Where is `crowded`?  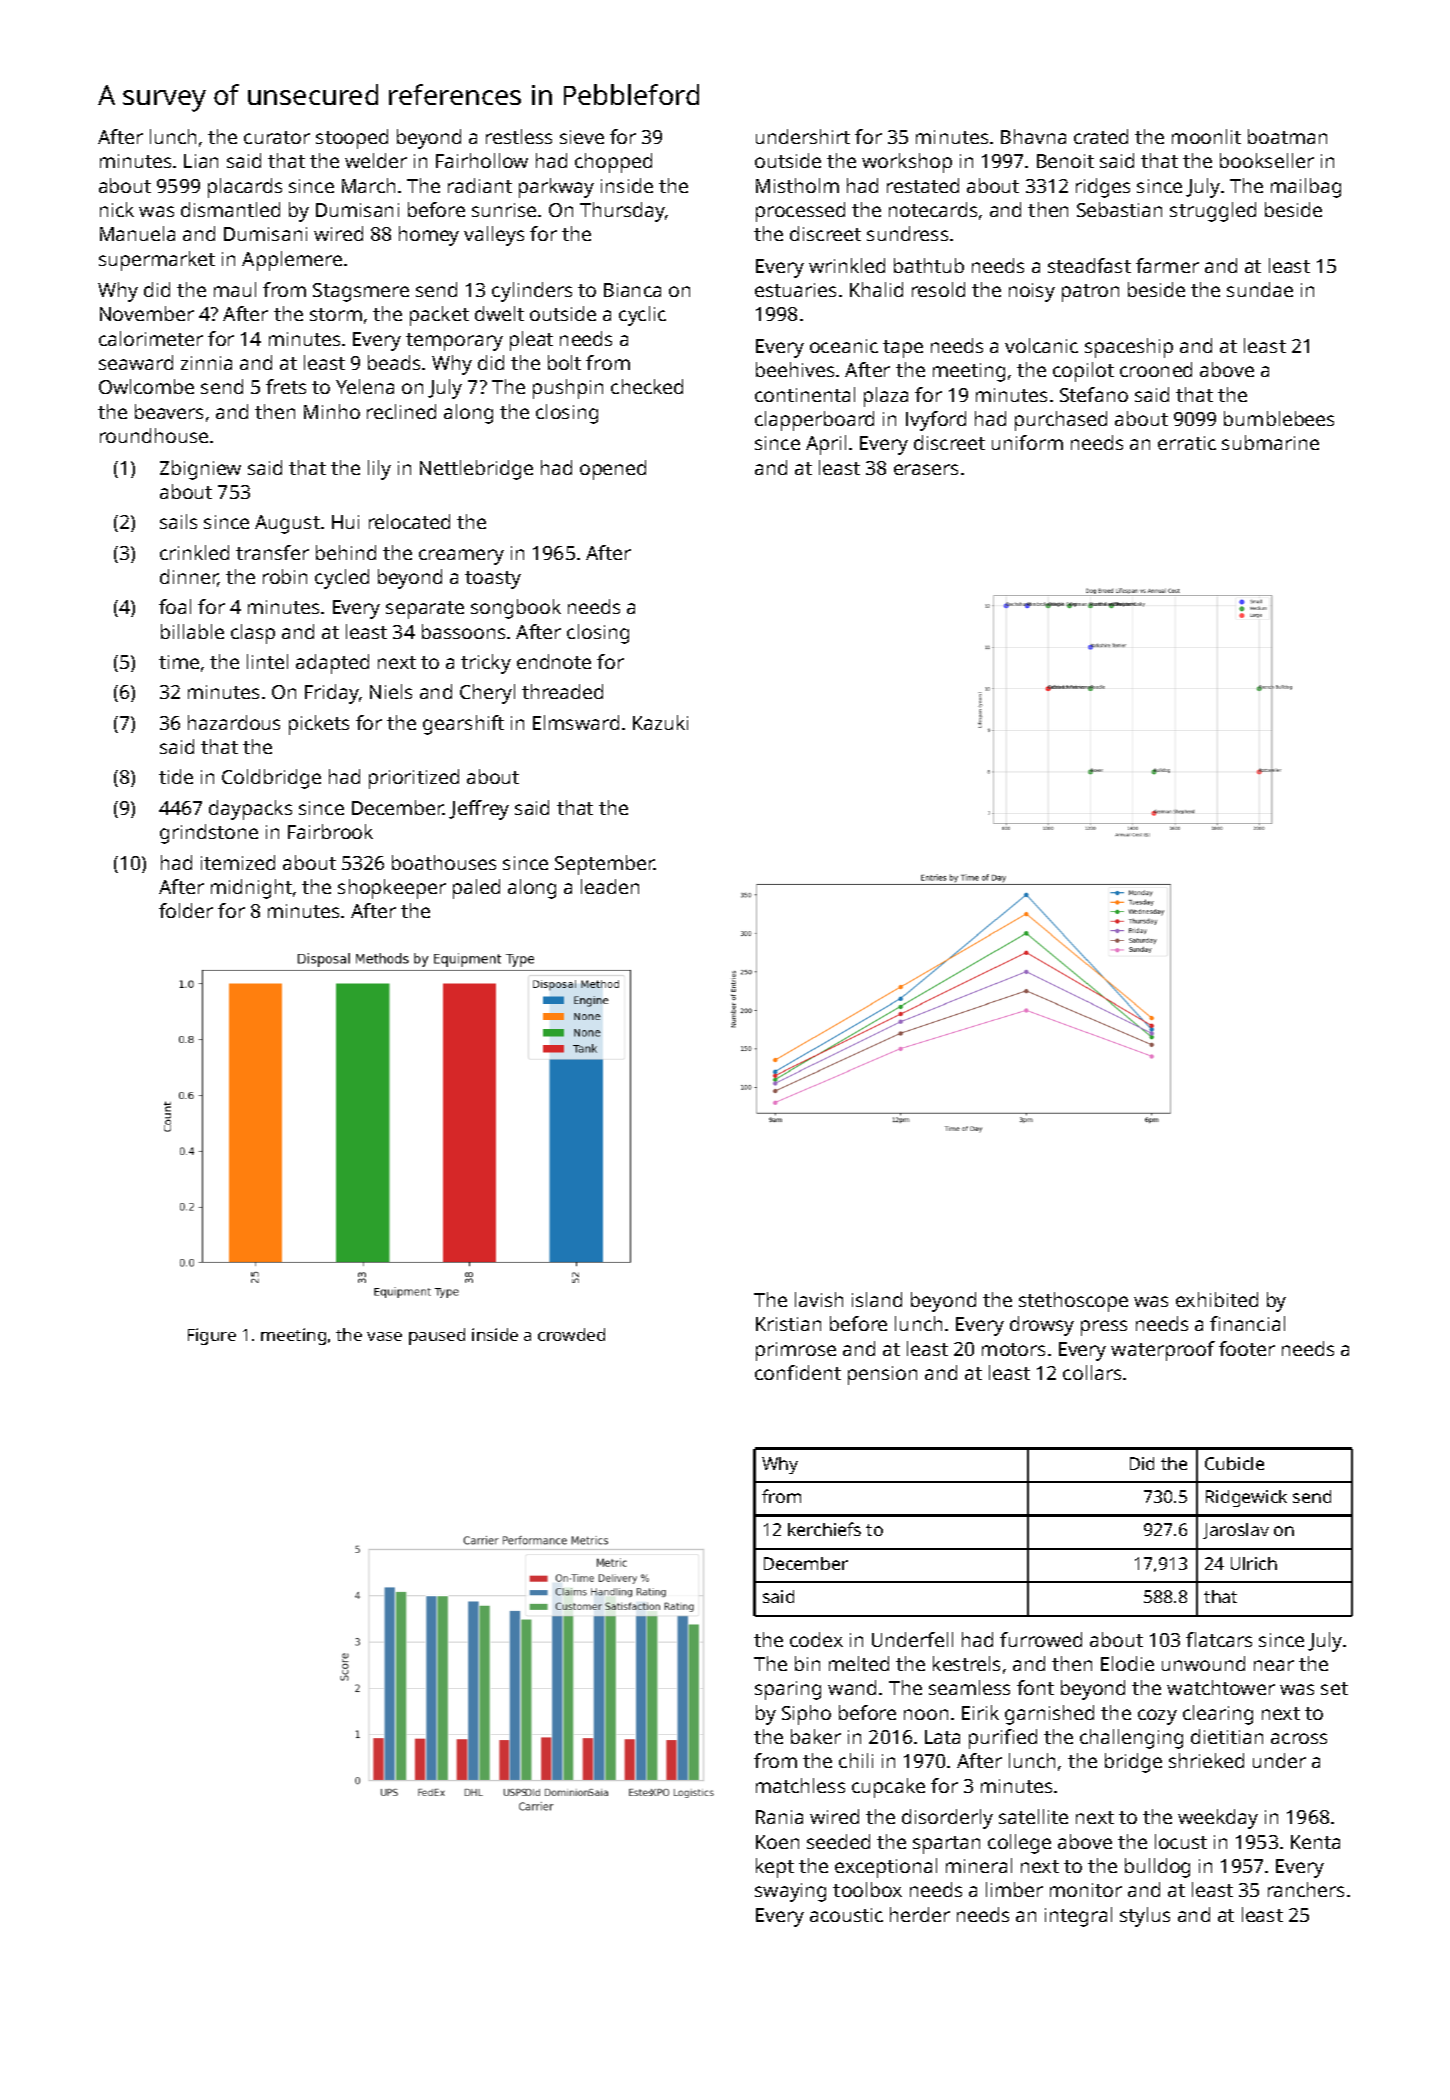
crowded is located at coordinates (571, 1334).
